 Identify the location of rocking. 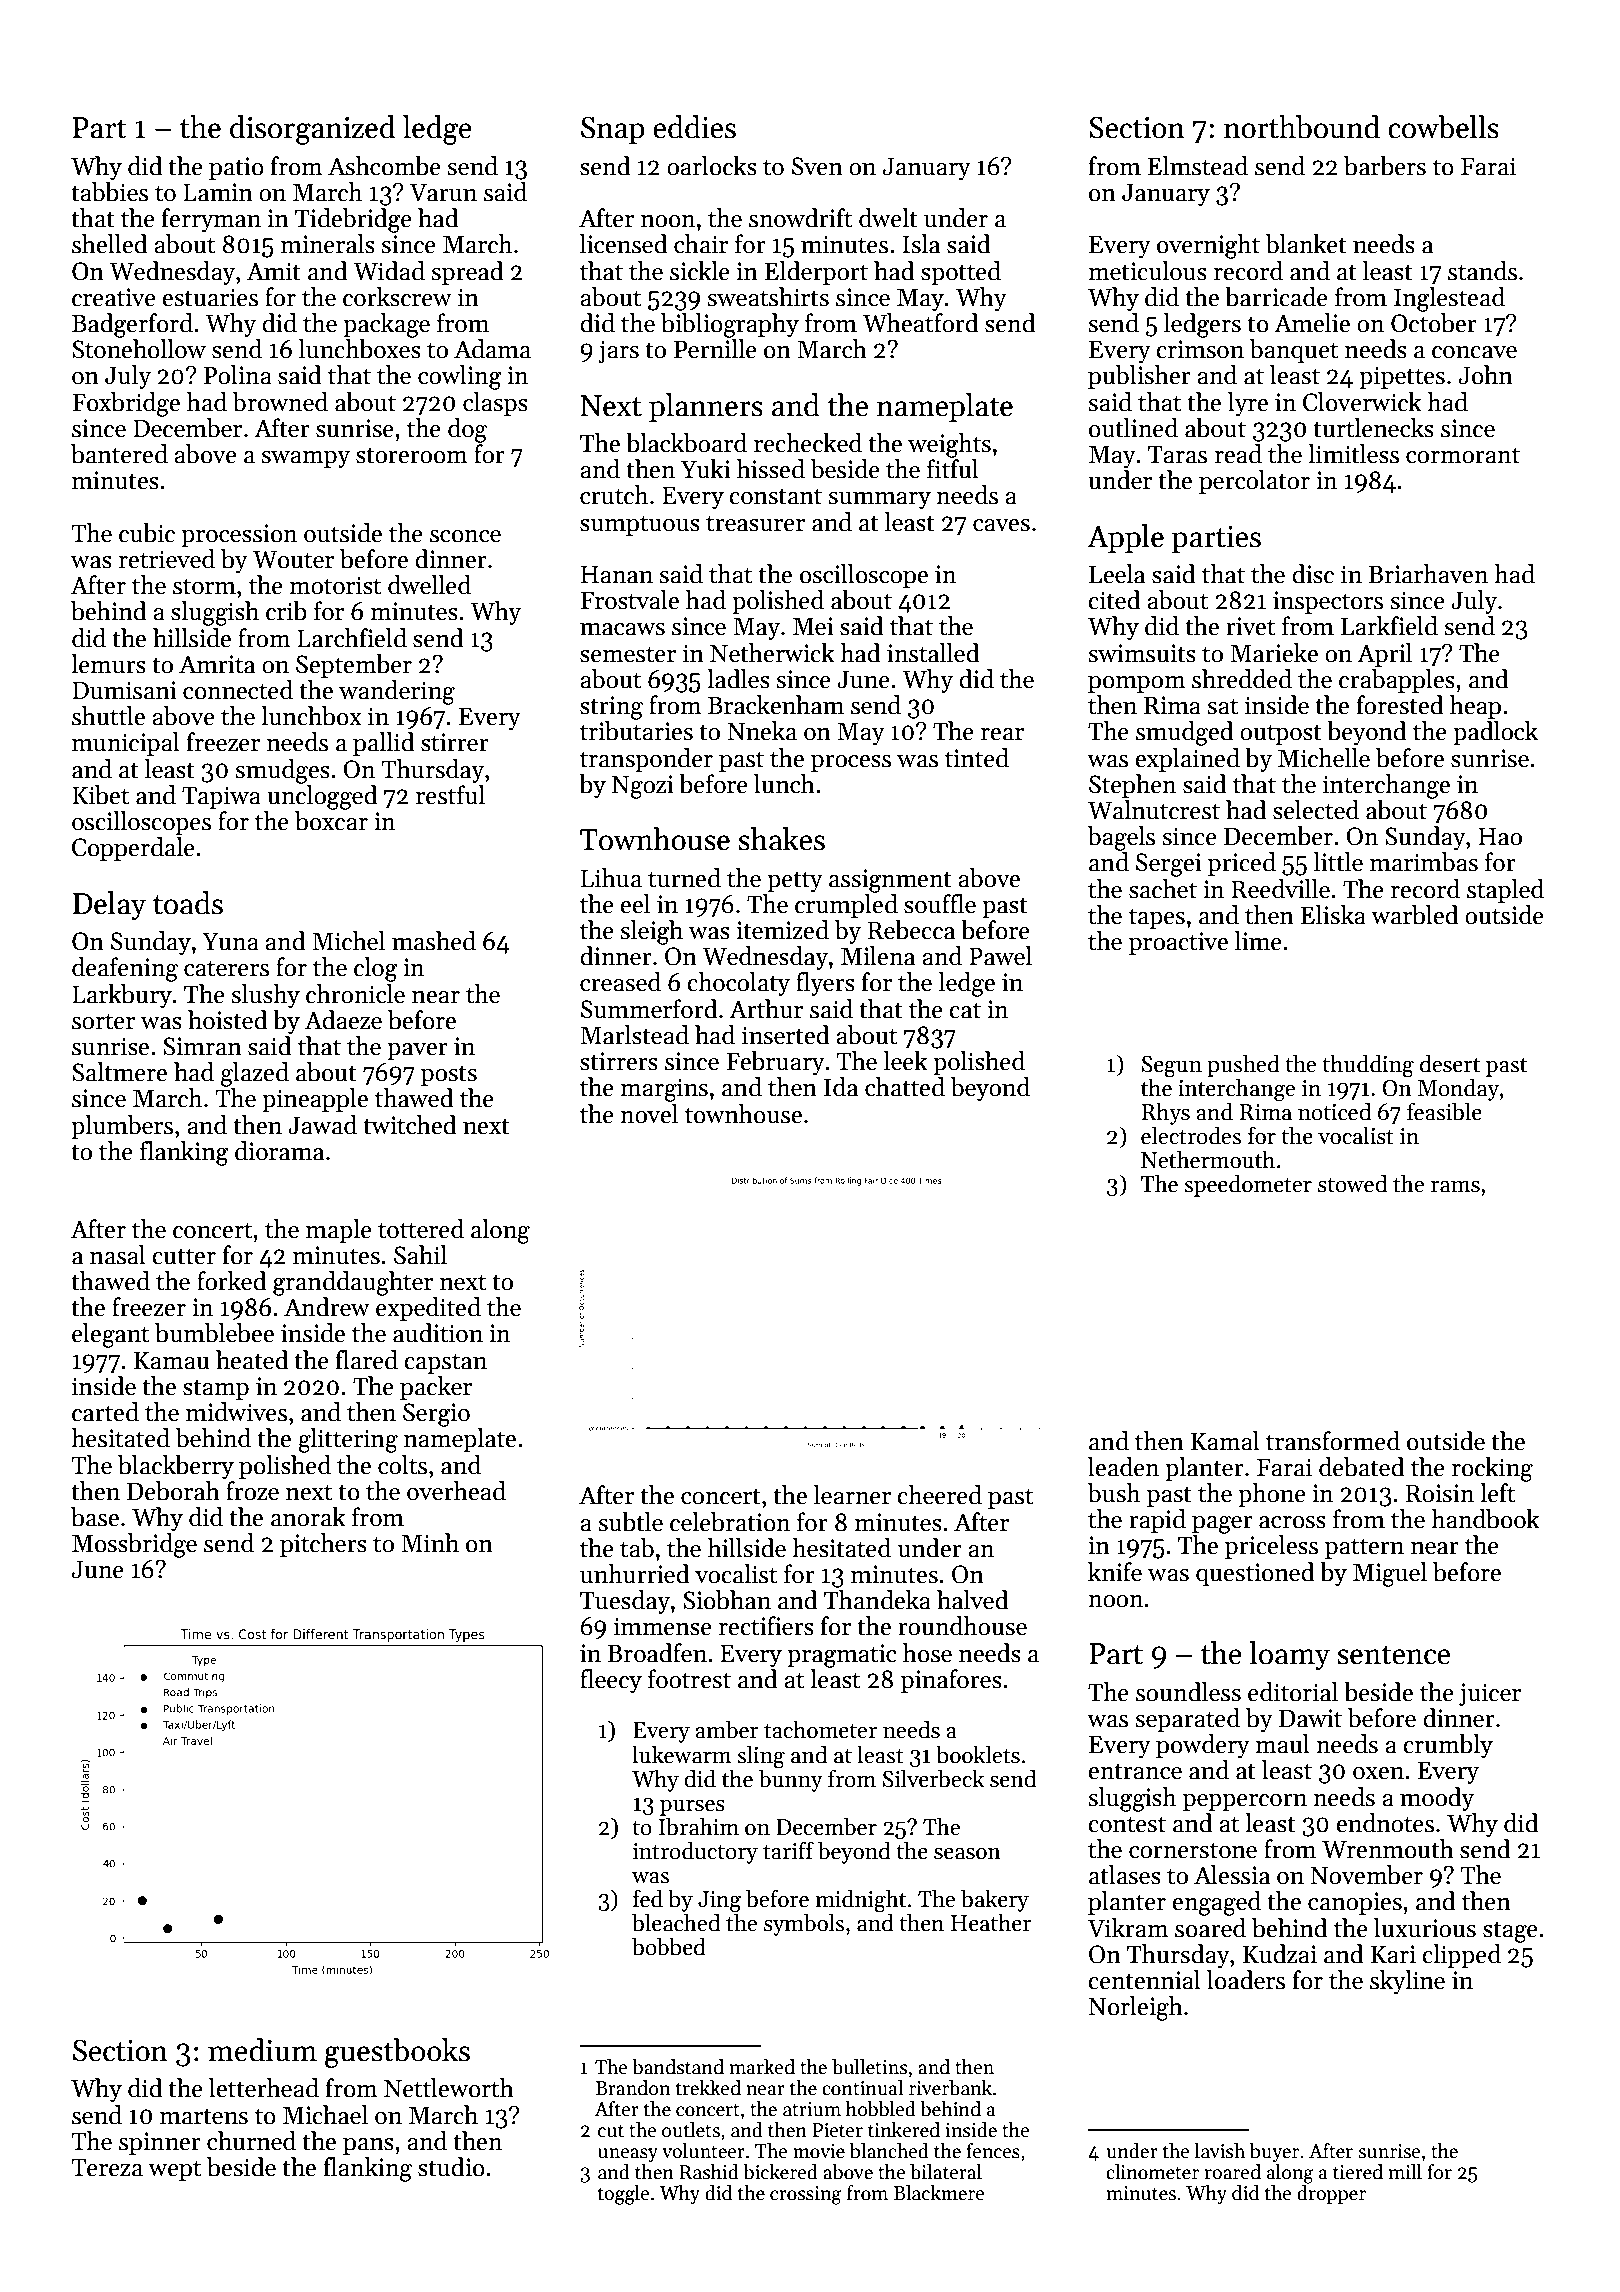
(1492, 1469).
